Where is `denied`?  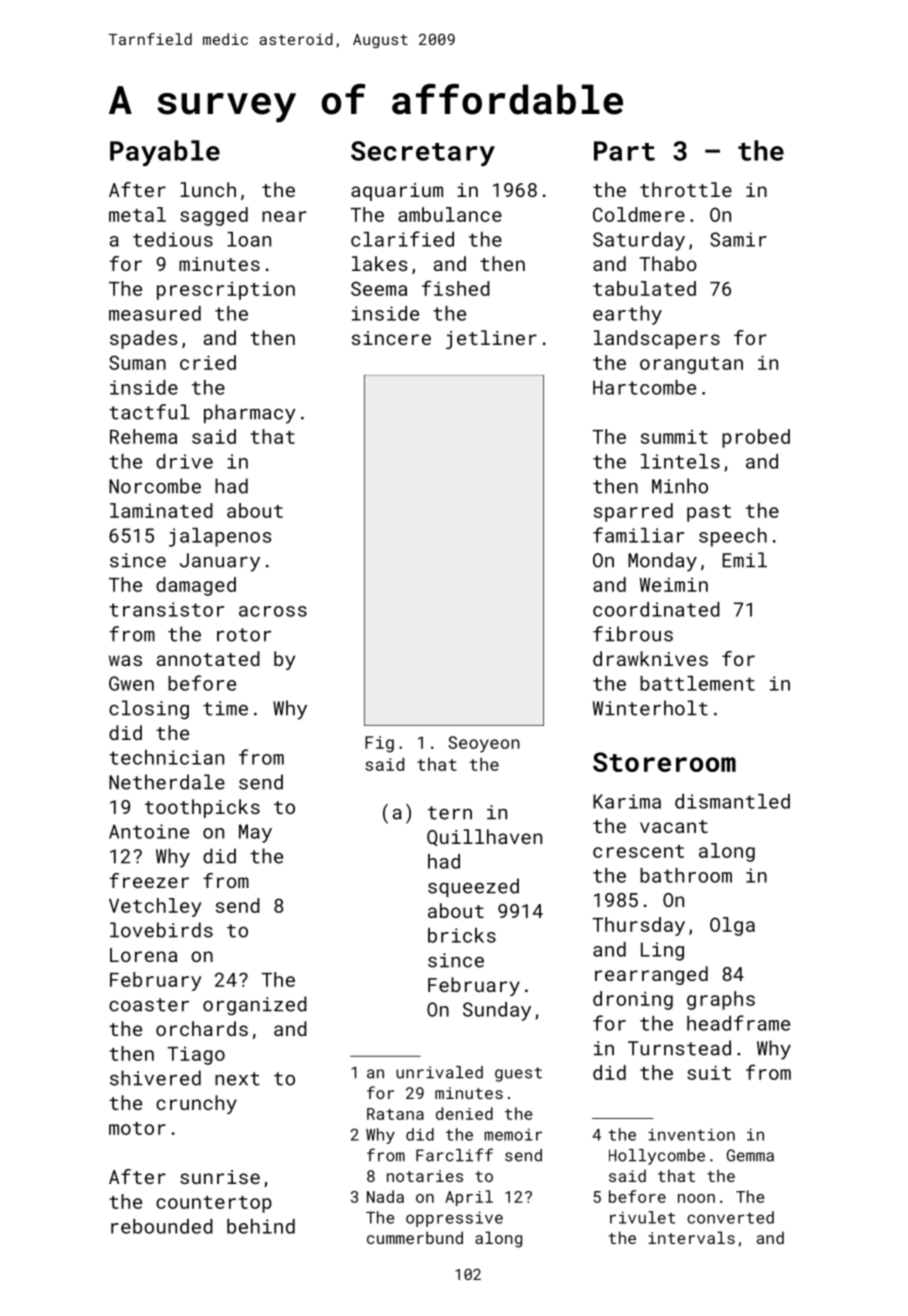 denied is located at coordinates (464, 1113).
